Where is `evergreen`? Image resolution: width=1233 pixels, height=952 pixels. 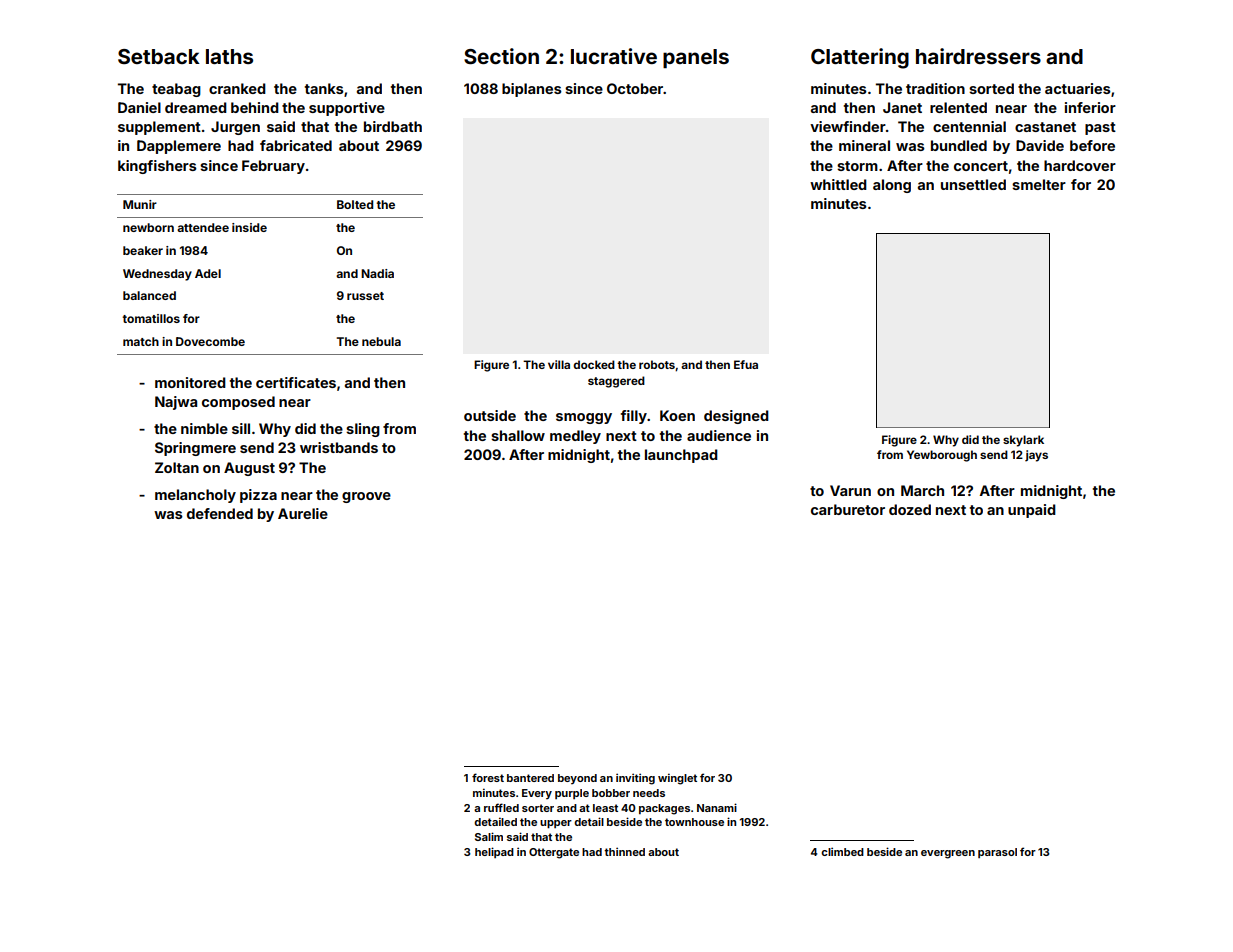 evergreen is located at coordinates (948, 854).
